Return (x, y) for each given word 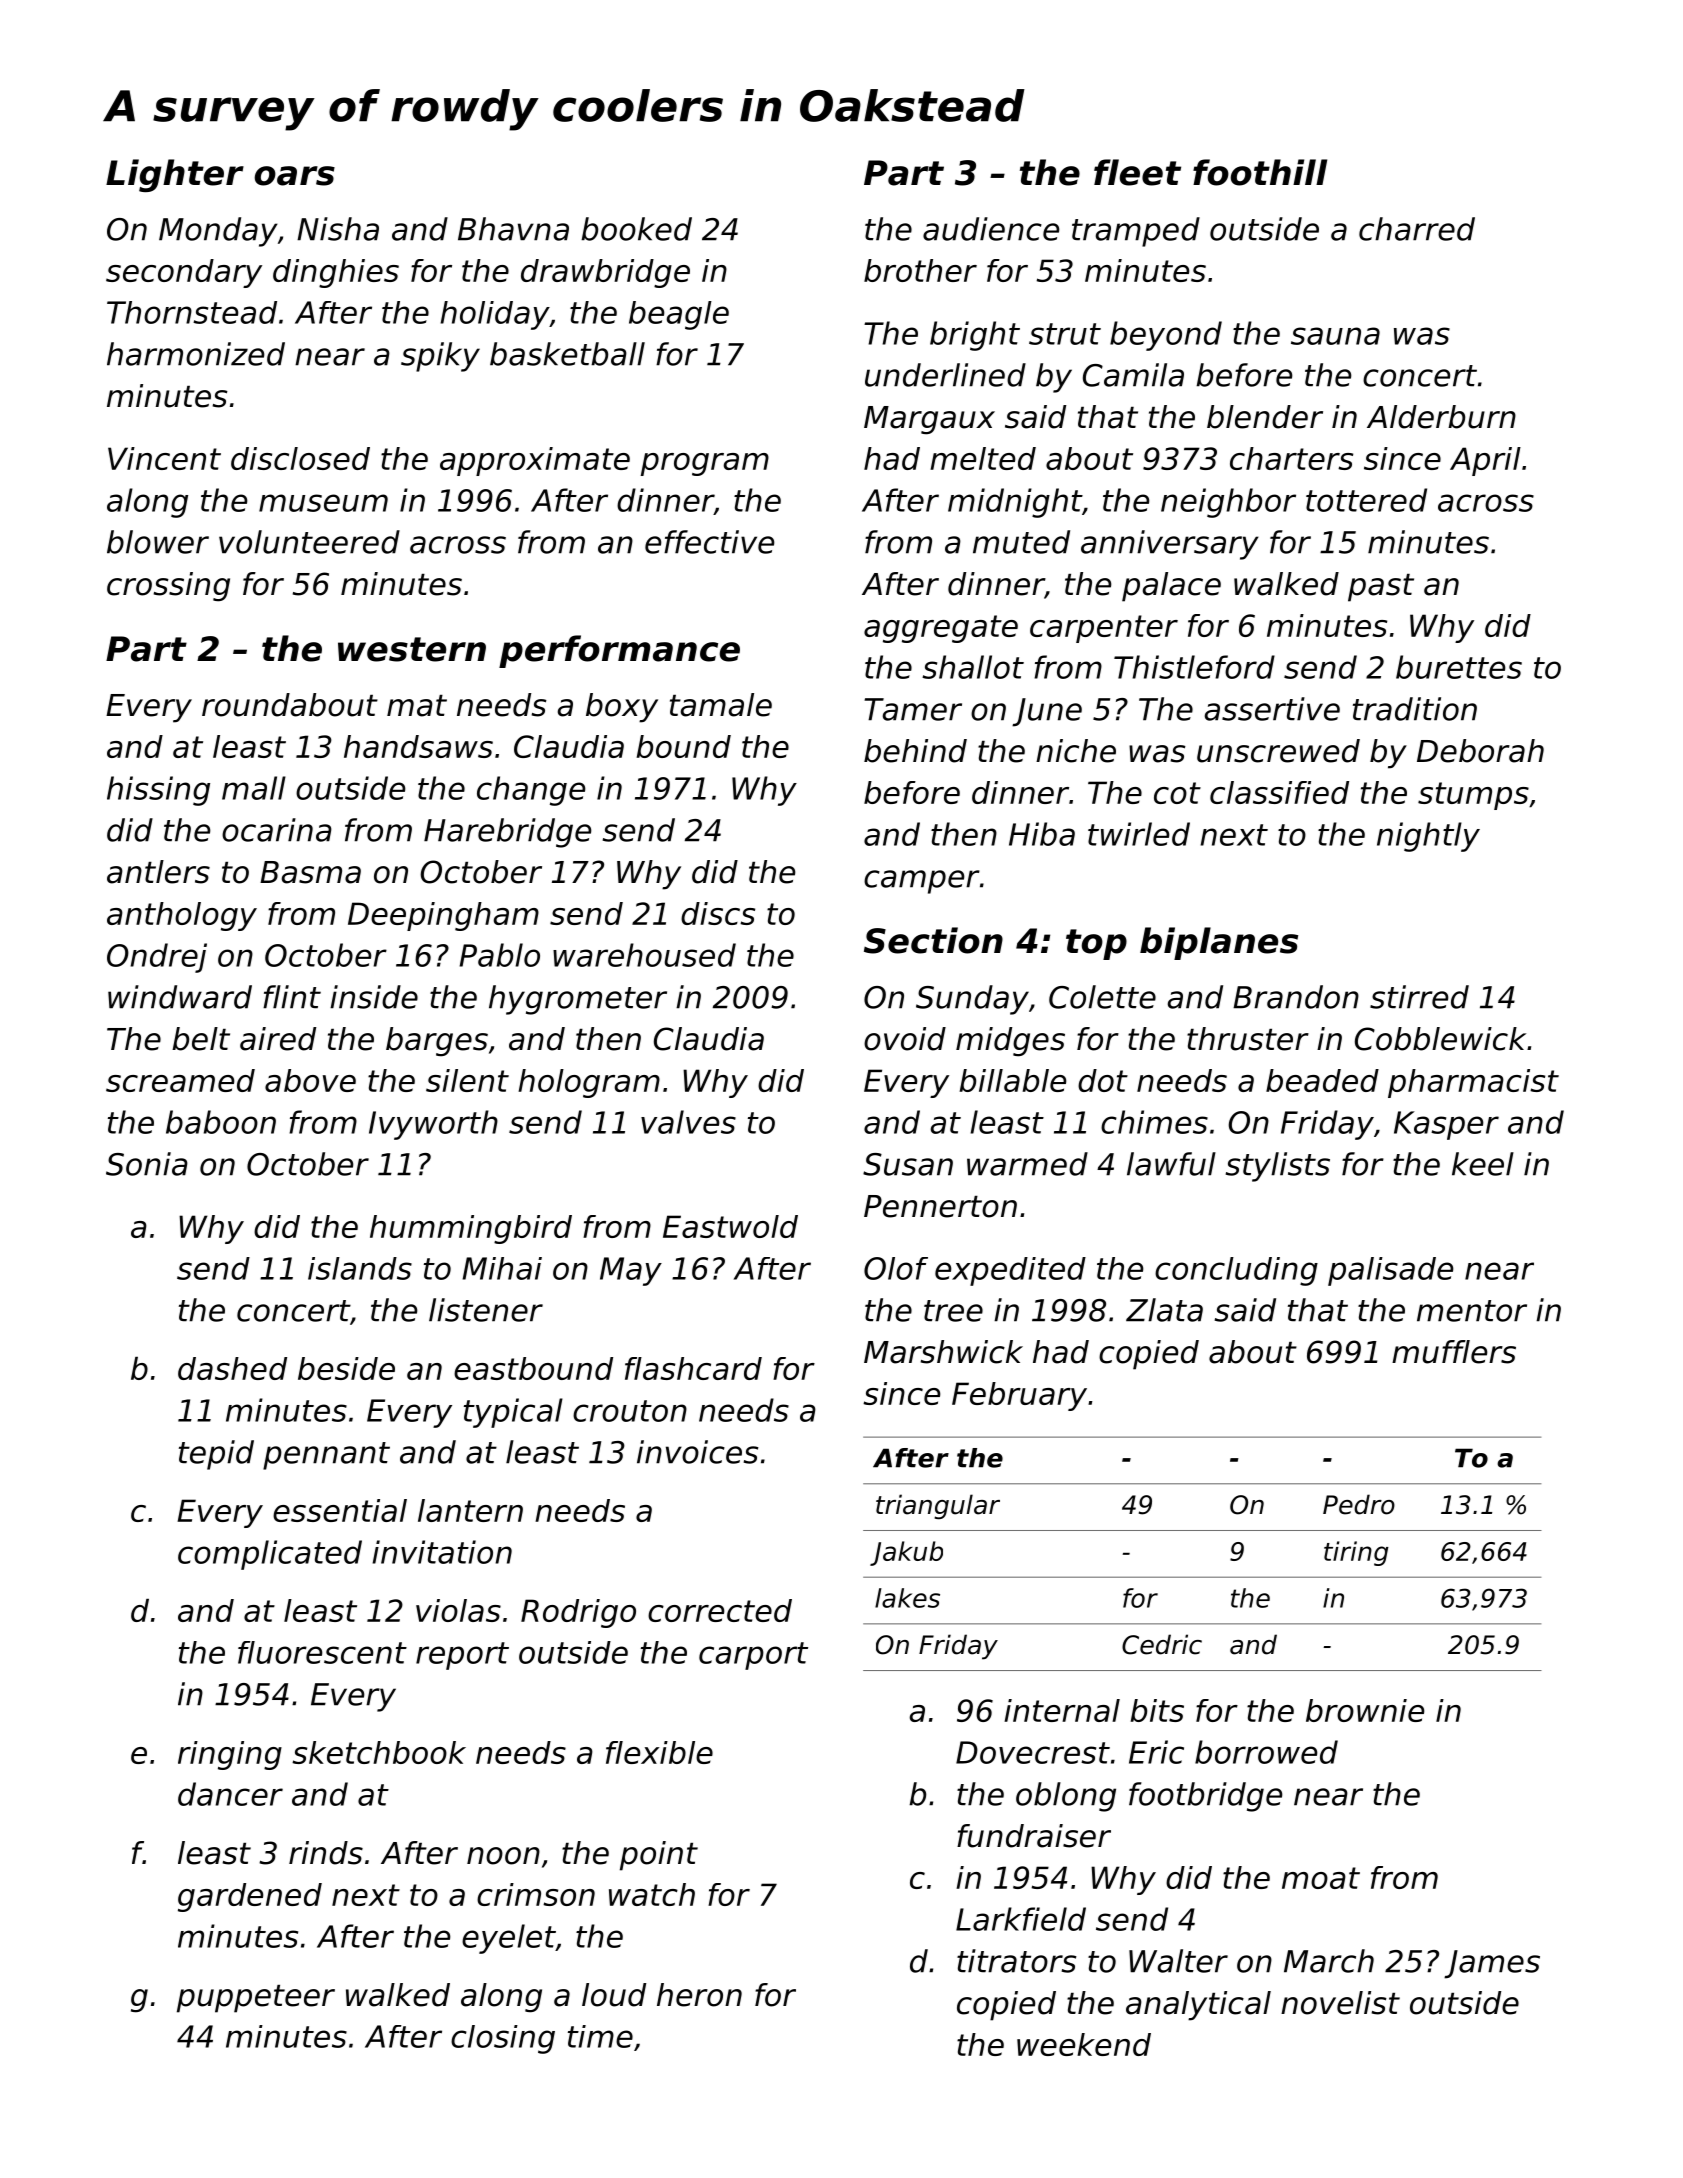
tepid (216, 1455)
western (412, 649)
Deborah (1480, 751)
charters (1291, 458)
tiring (1356, 1553)
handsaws (418, 746)
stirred (1419, 997)
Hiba (1042, 834)
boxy (622, 708)
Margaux (929, 420)
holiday (495, 315)
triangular (938, 1507)
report (462, 1656)
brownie (1365, 1710)
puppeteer (256, 1999)
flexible (659, 1752)
